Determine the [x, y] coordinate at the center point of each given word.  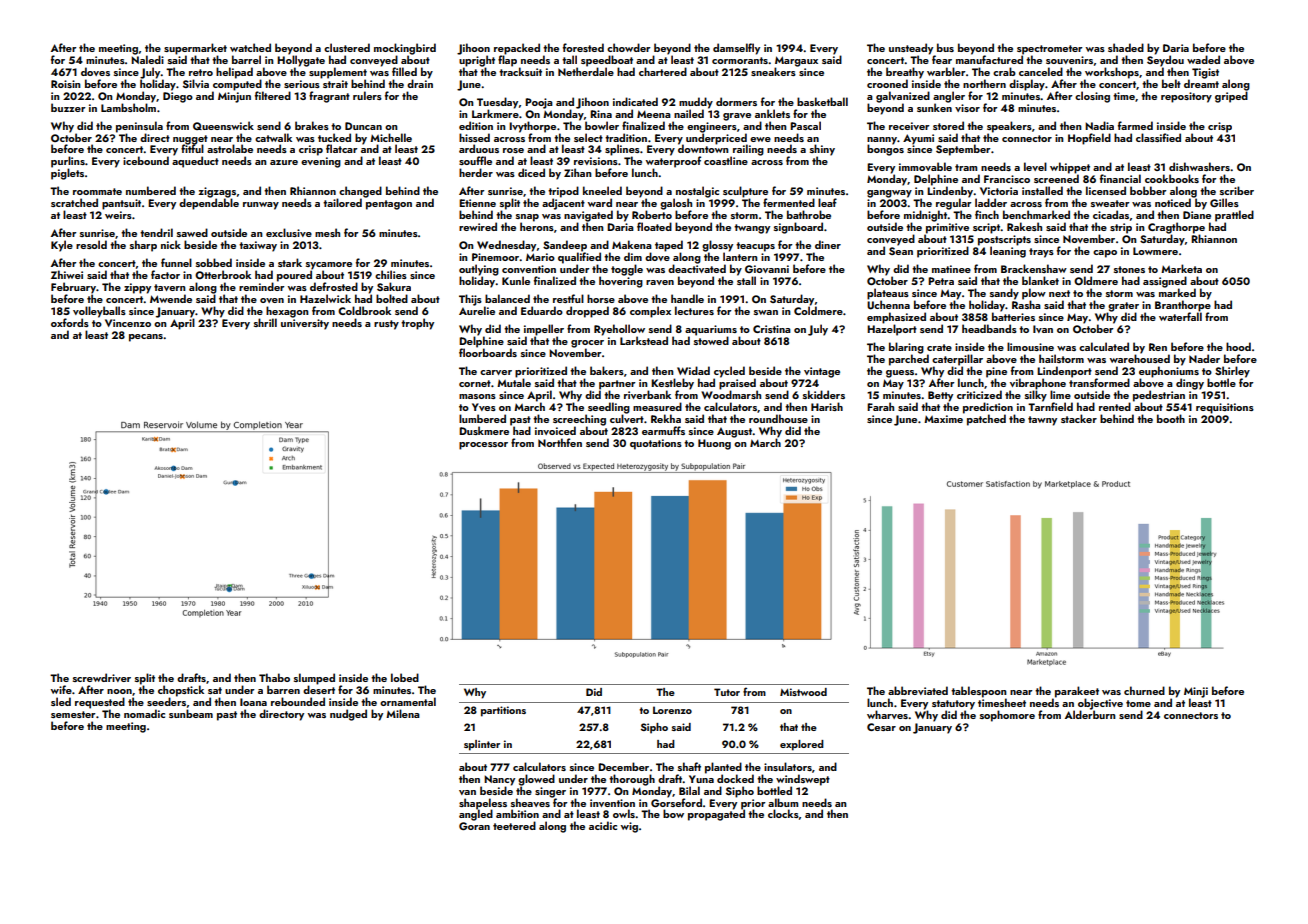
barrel [246, 59]
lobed [405, 677]
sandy [1004, 294]
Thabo [274, 677]
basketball [822, 101]
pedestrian [1159, 396]
